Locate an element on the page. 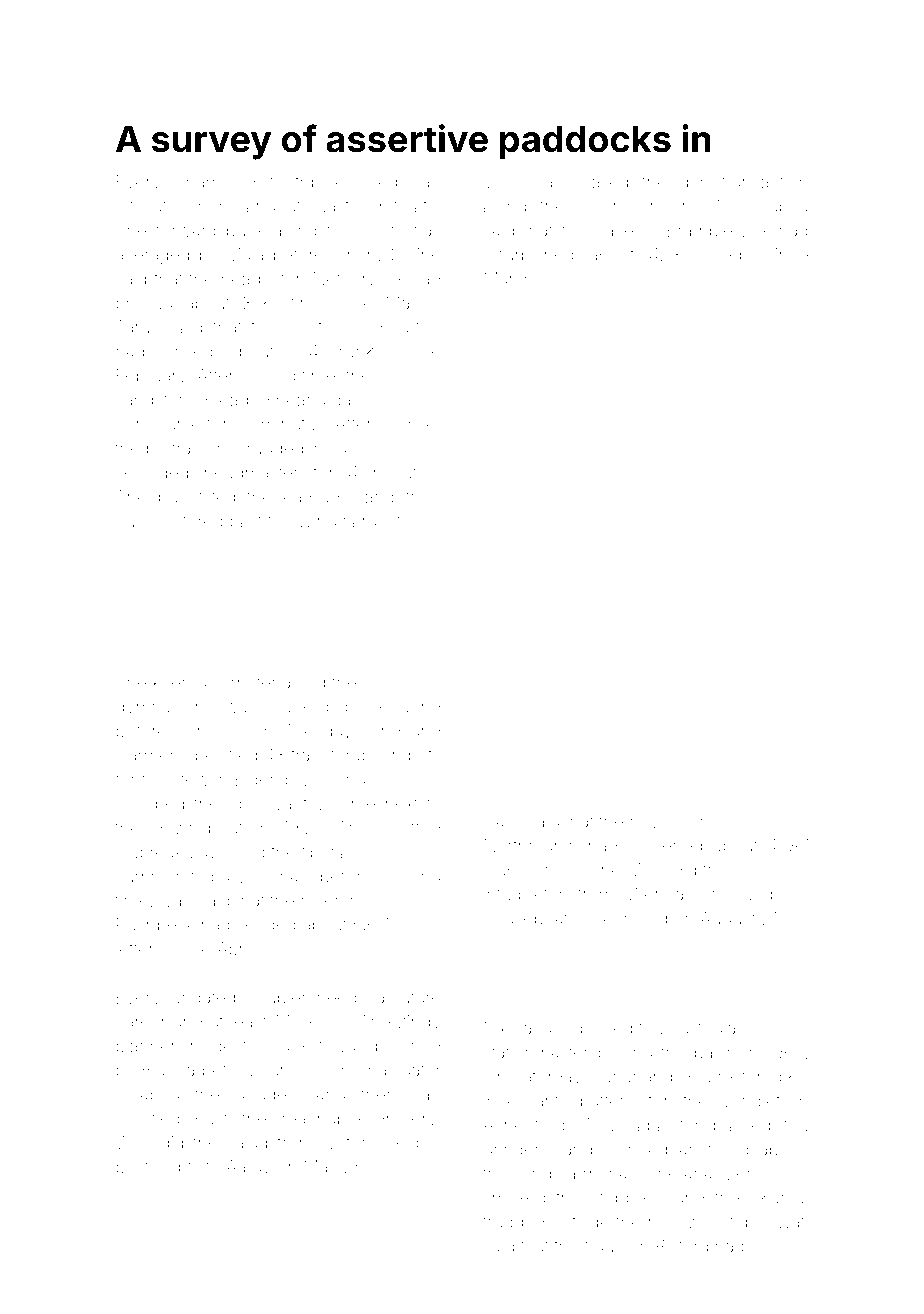 Image resolution: width=924 pixels, height=1314 pixels. circled is located at coordinates (187, 351).
